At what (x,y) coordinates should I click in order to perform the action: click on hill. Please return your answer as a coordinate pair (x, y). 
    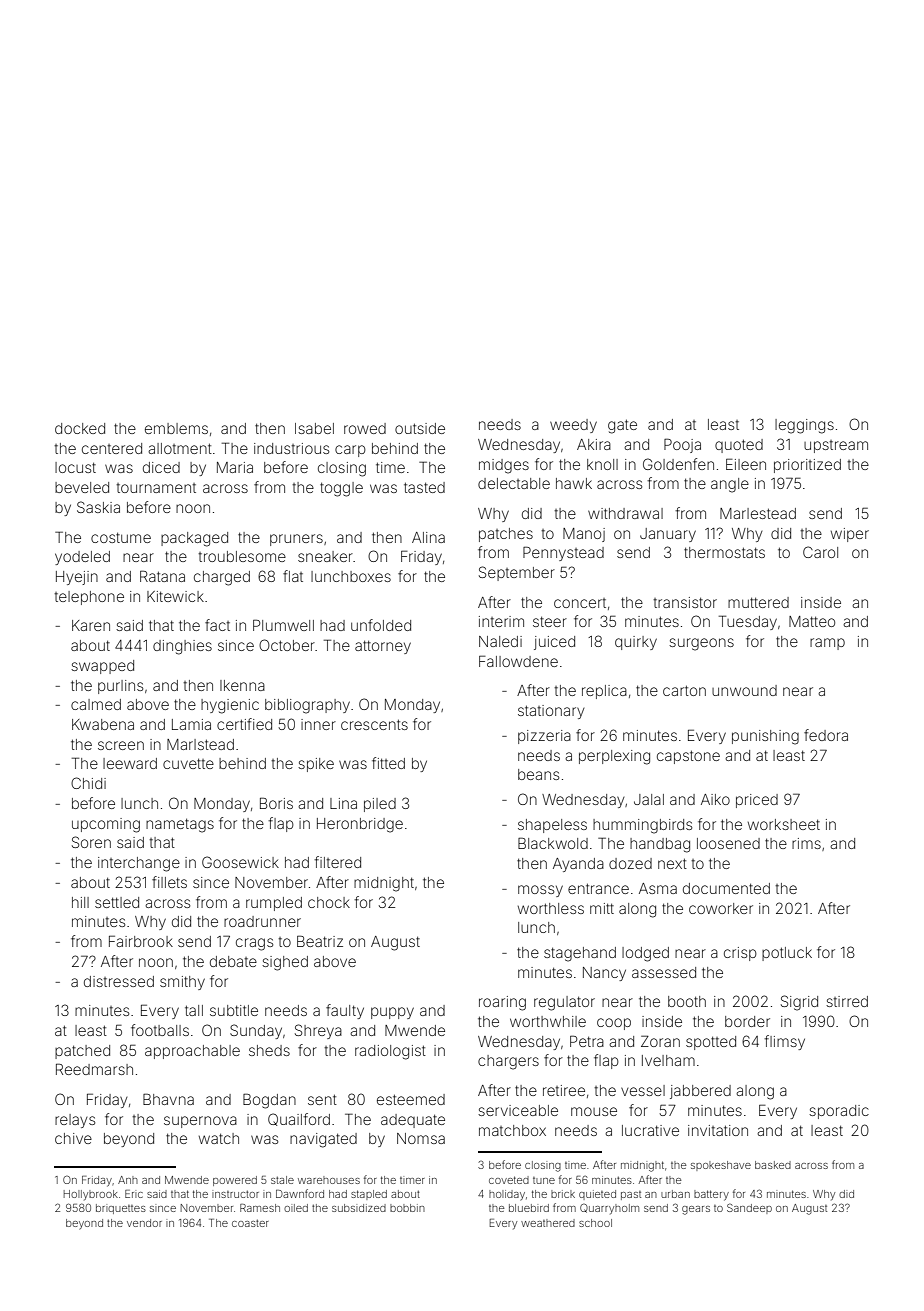
    Looking at the image, I should click on (80, 902).
